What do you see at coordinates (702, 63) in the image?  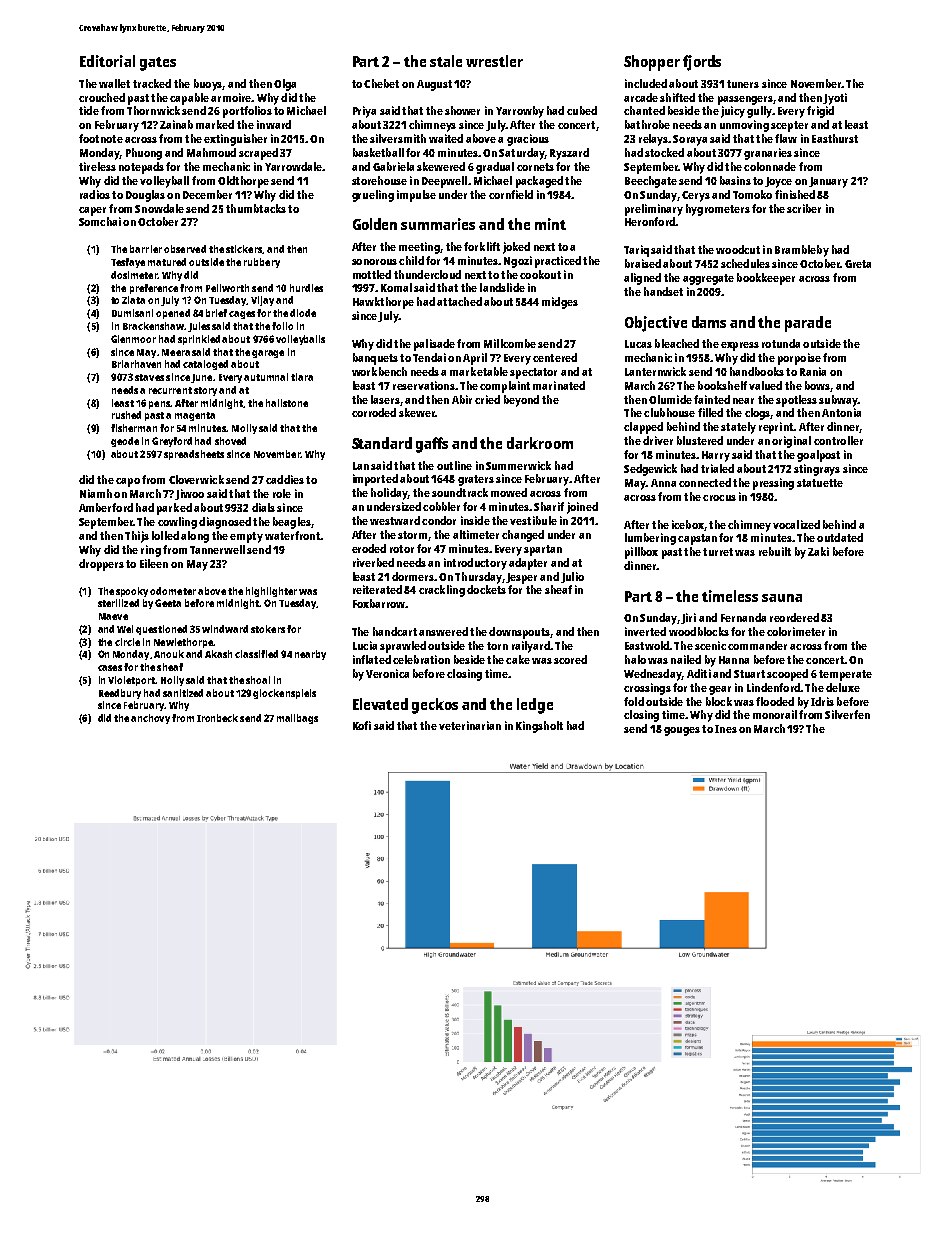 I see `fjords` at bounding box center [702, 63].
